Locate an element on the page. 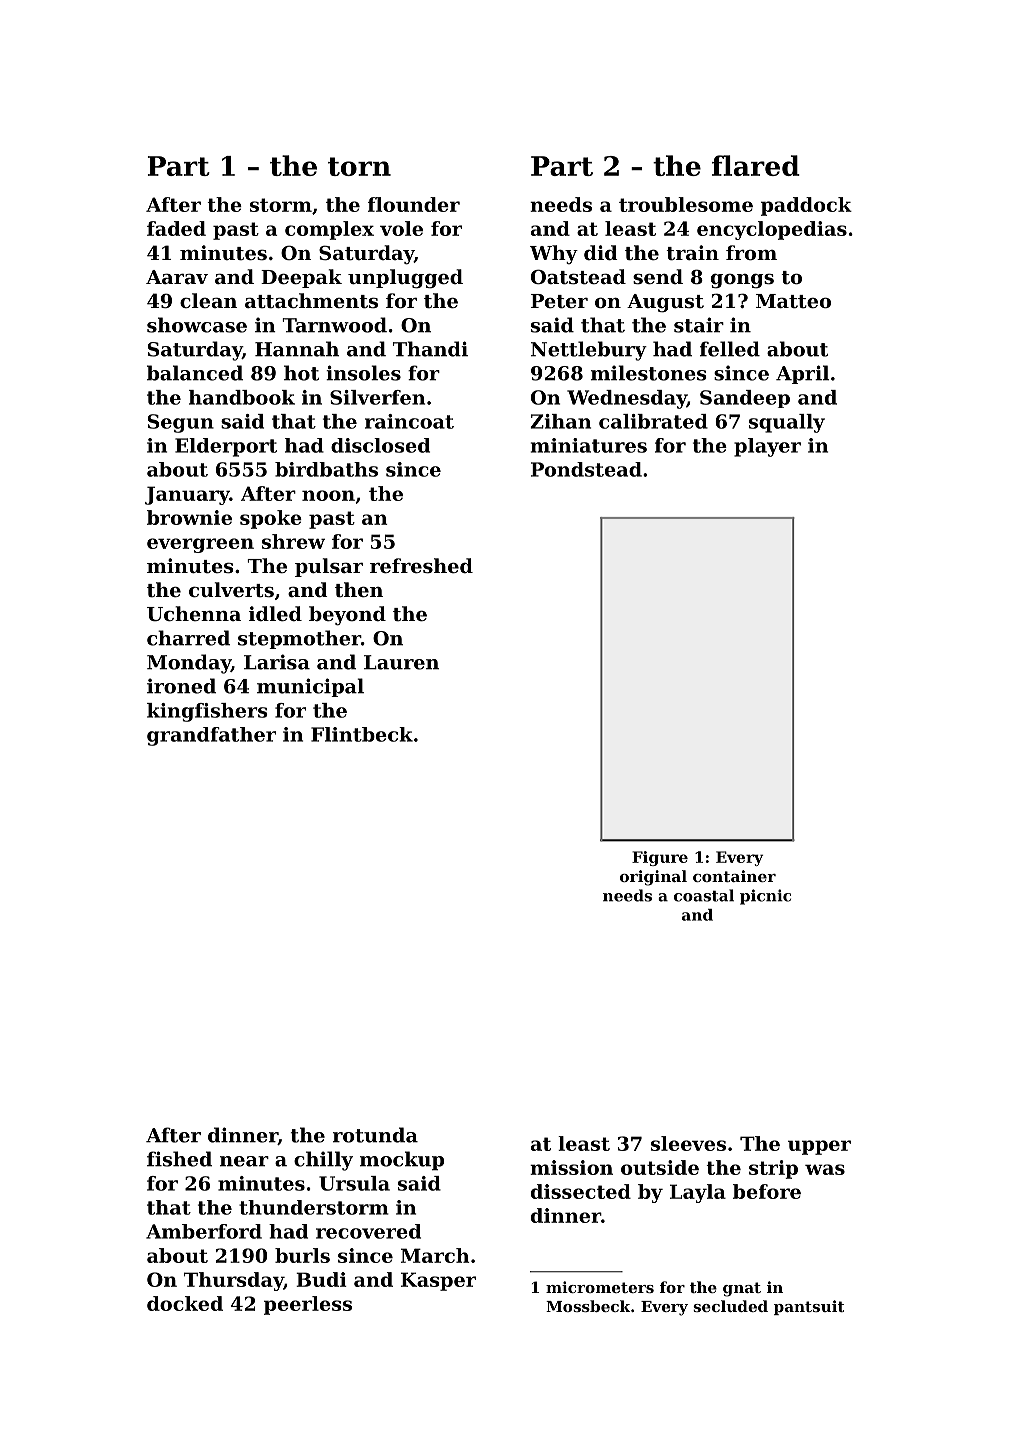  player is located at coordinates (767, 447).
